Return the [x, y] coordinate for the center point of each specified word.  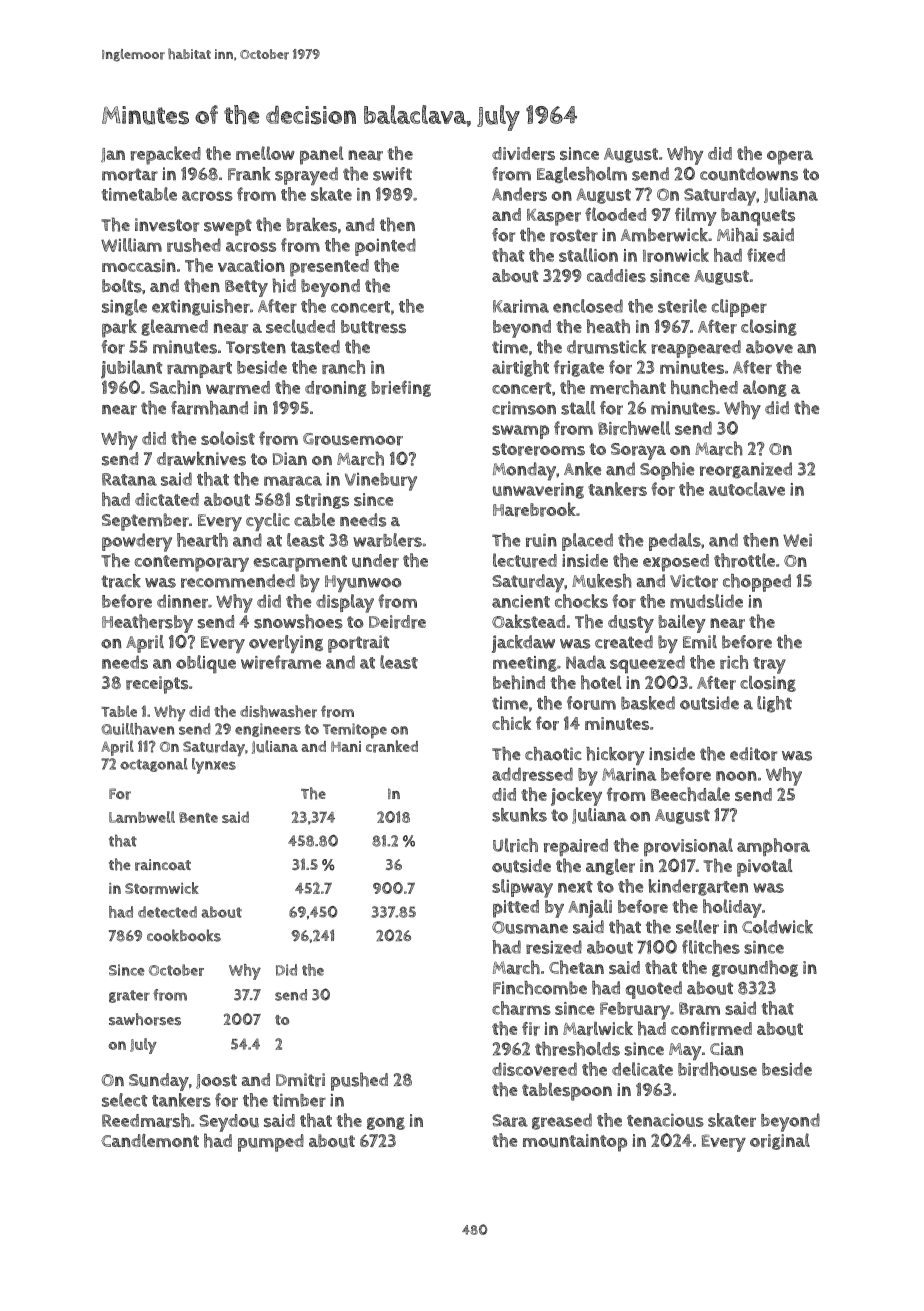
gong [386, 1123]
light [774, 704]
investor [167, 225]
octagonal [154, 765]
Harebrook [534, 509]
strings [322, 501]
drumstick [607, 347]
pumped [271, 1143]
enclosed [588, 306]
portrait [358, 644]
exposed [676, 563]
